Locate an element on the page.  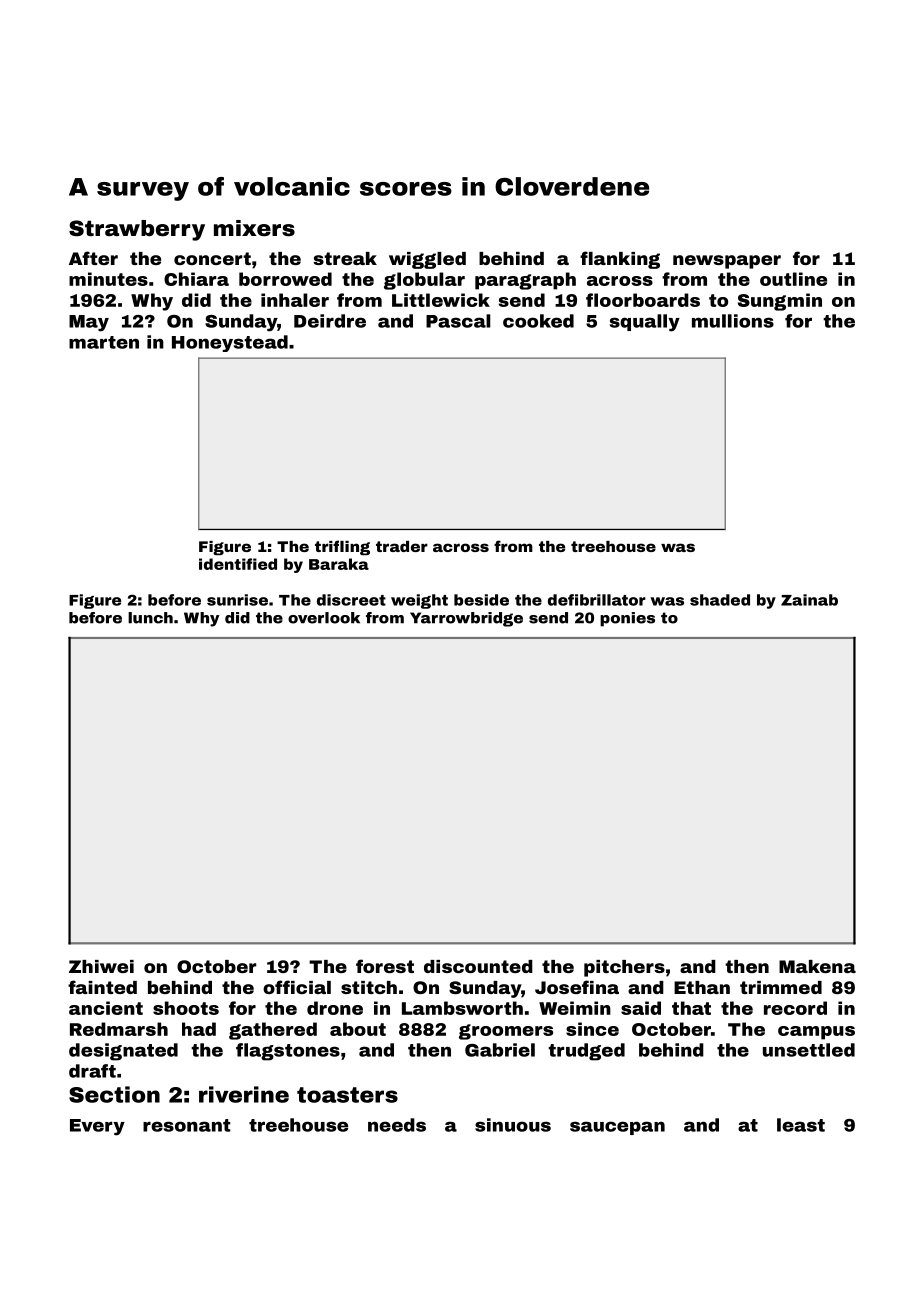
mixers is located at coordinates (254, 228).
